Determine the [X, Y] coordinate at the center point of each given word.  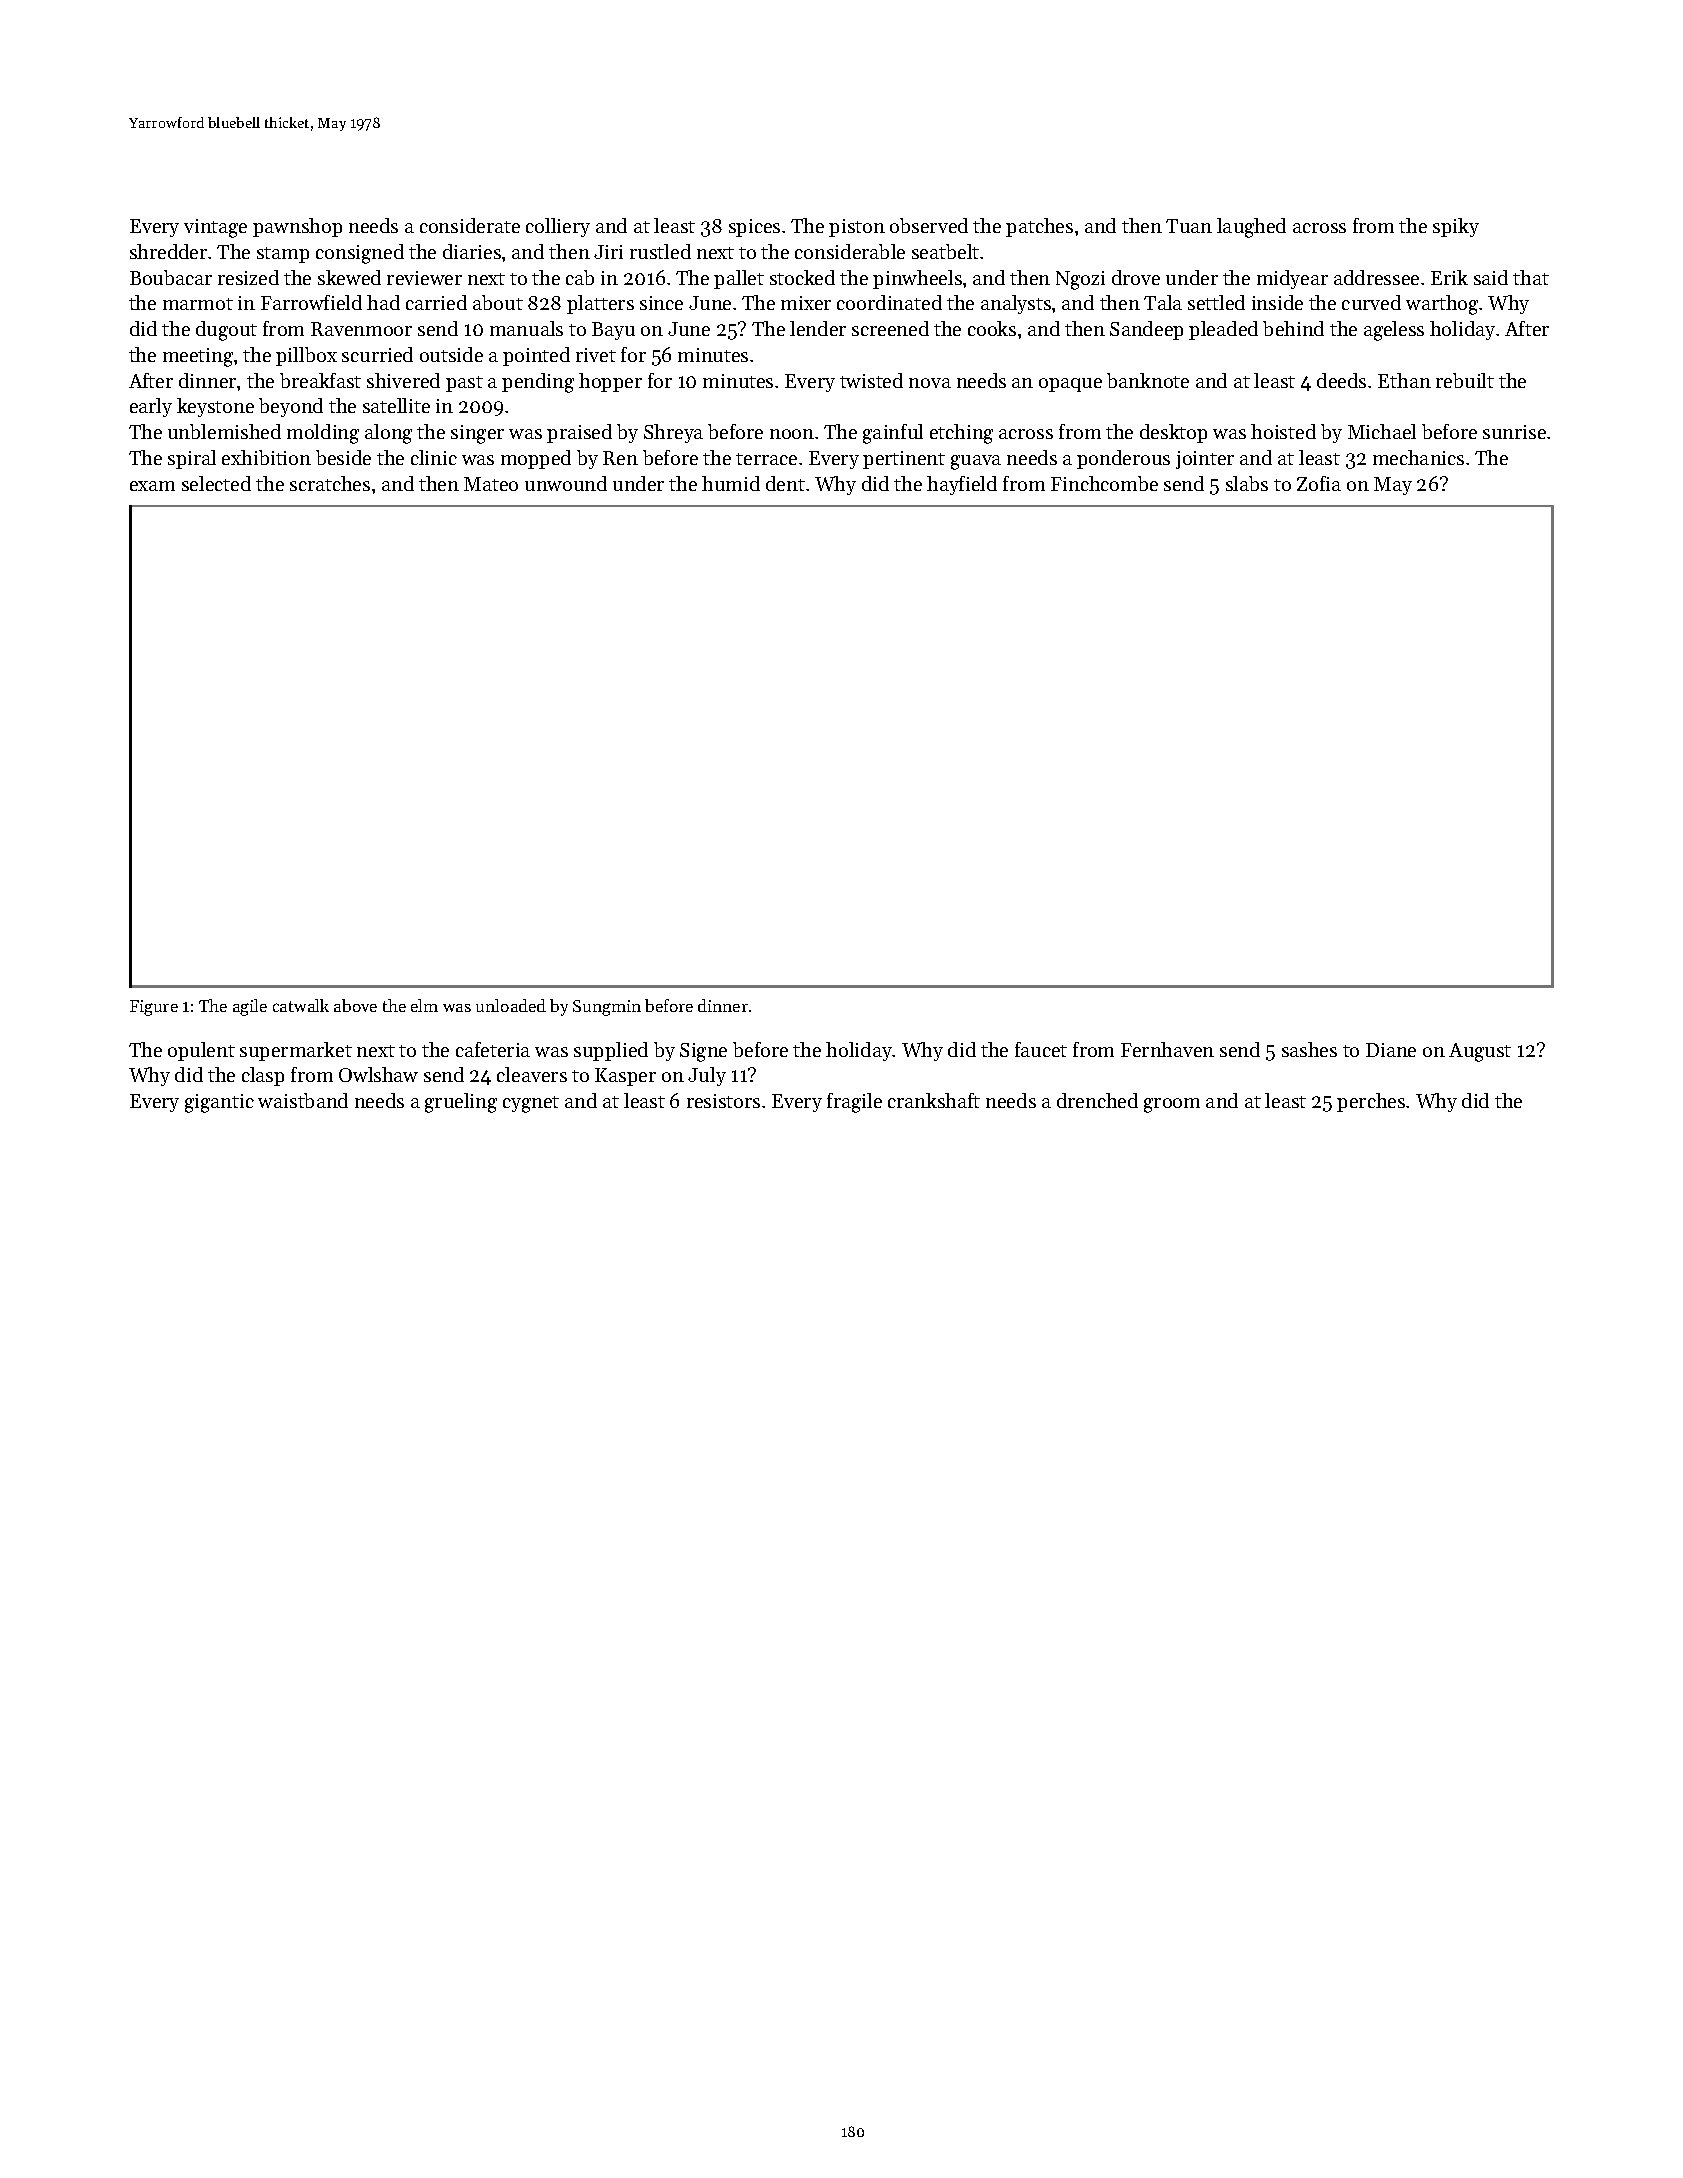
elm [424, 1005]
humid [731, 483]
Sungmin [607, 1008]
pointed [536, 356]
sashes [1309, 1049]
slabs [1247, 483]
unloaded [511, 1005]
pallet [739, 279]
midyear [1292, 279]
